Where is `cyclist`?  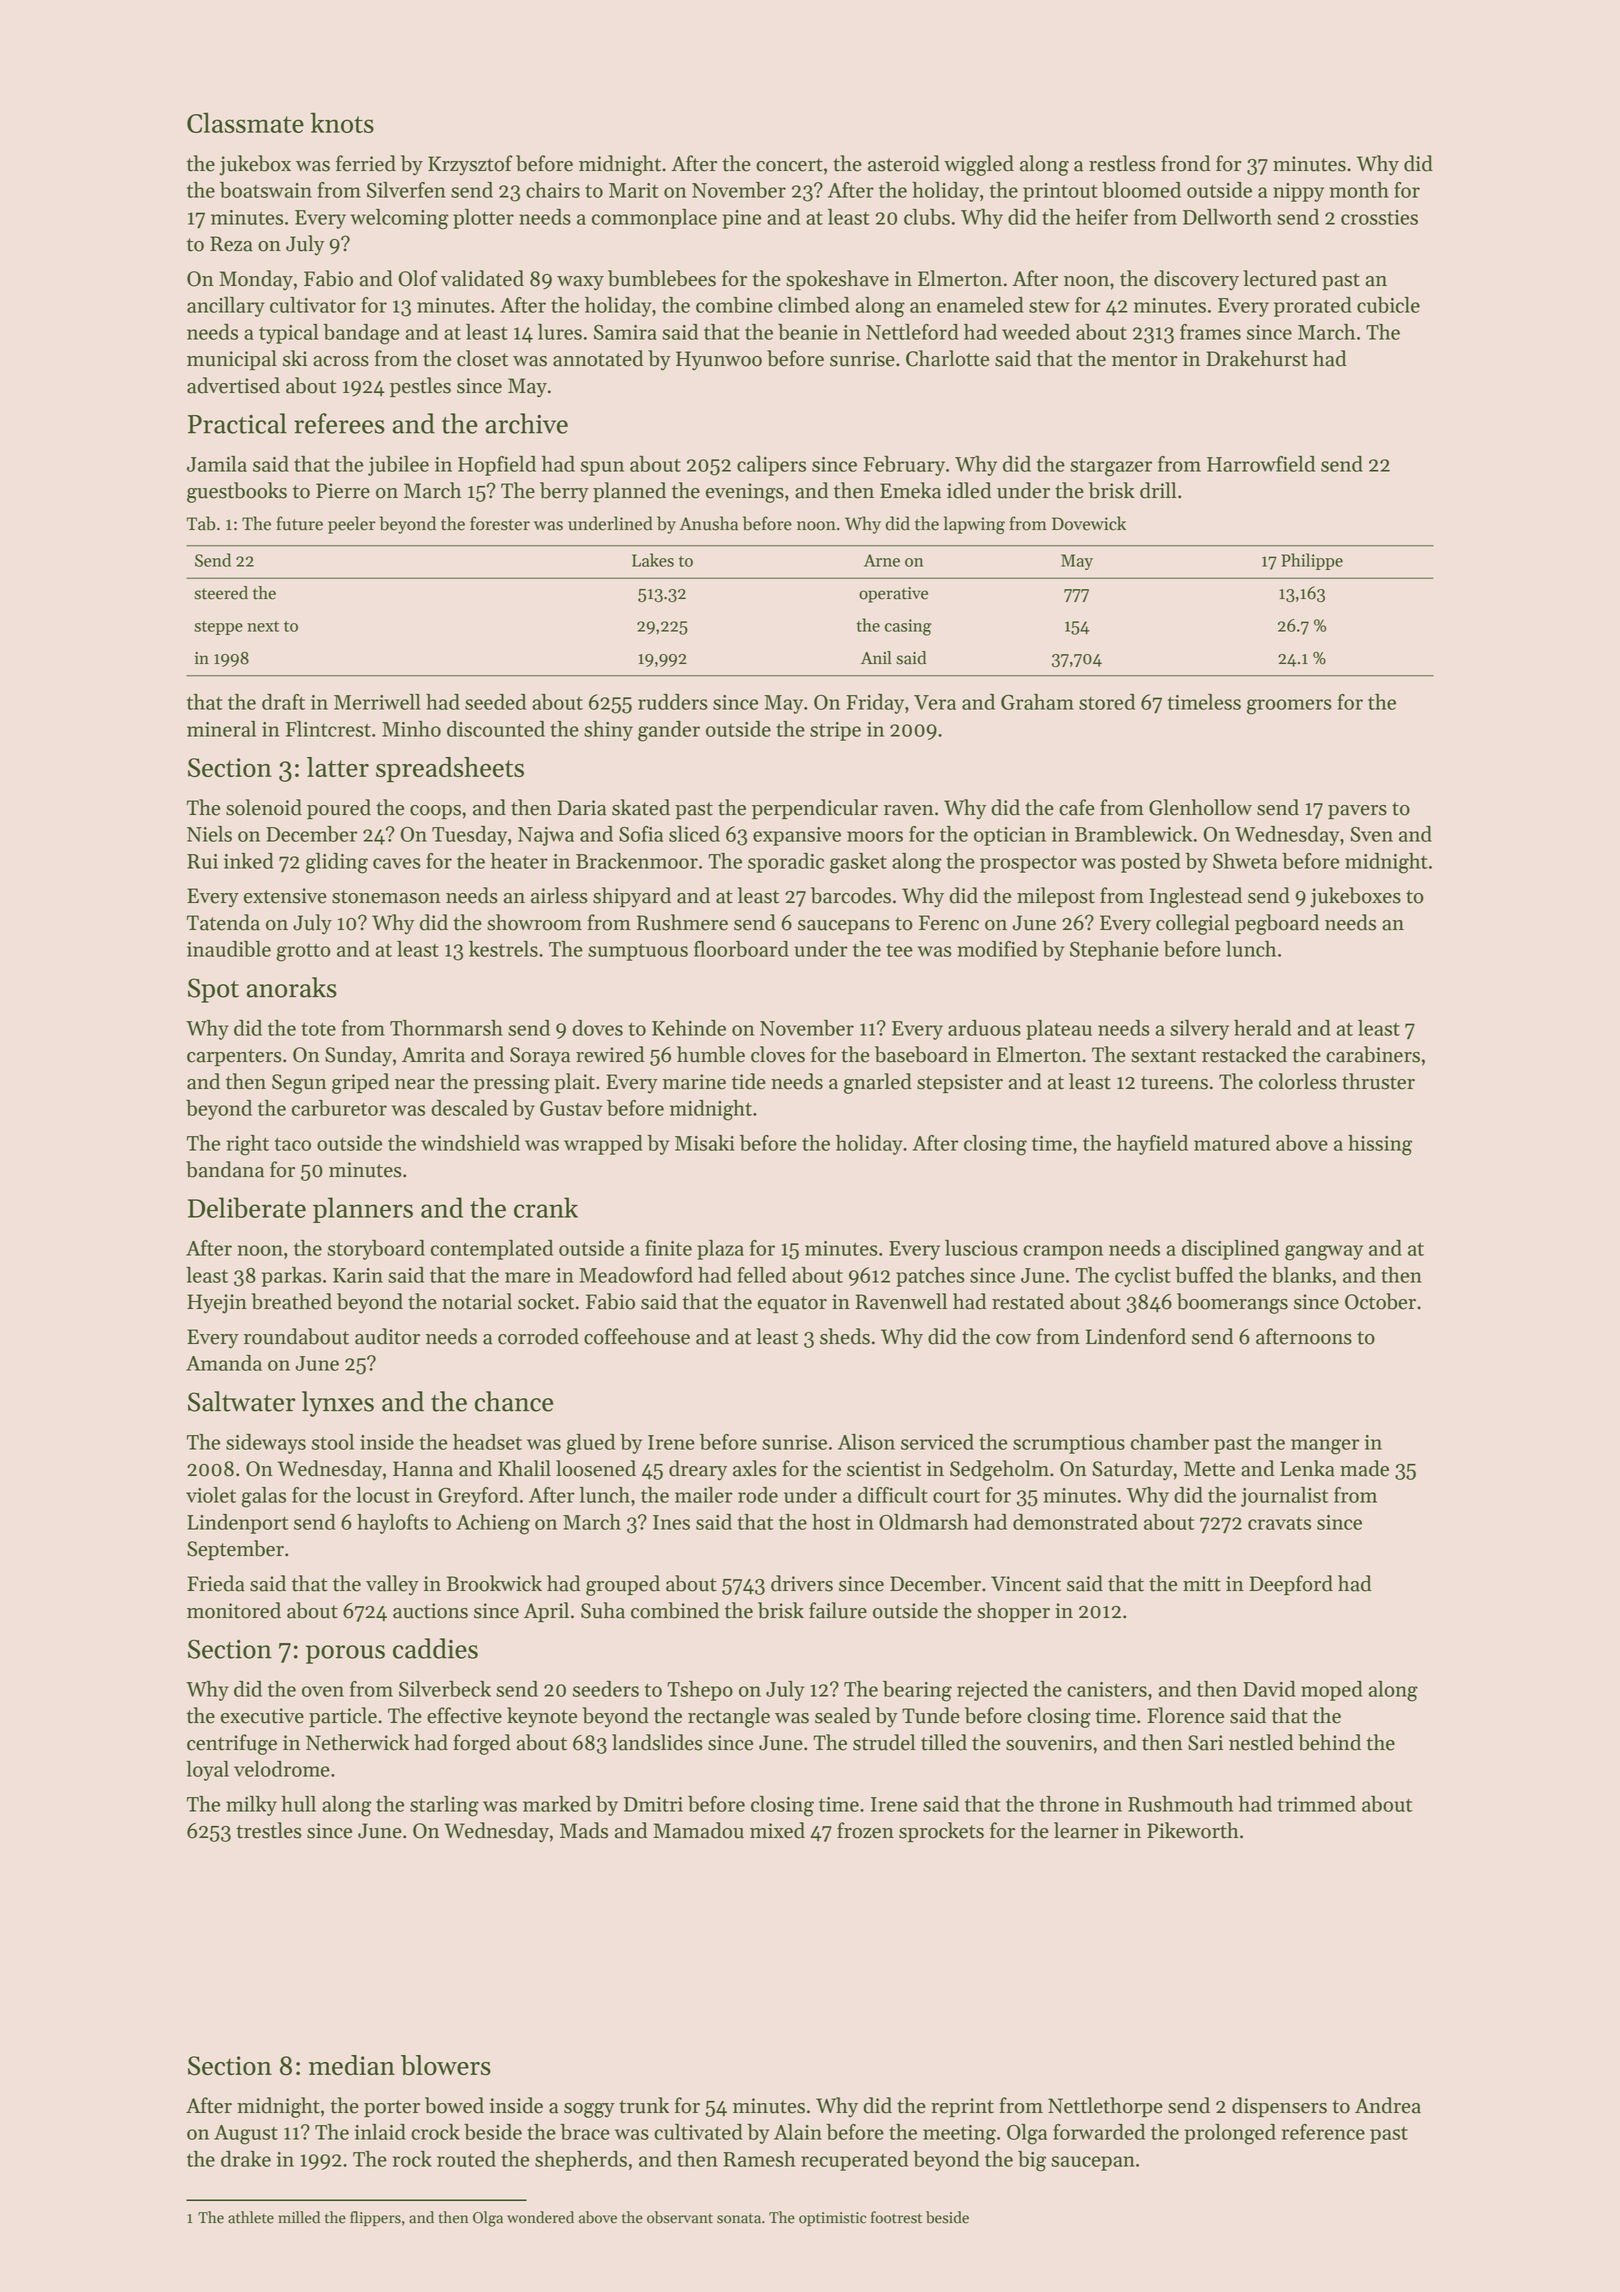 cyclist is located at coordinates (1143, 1277).
